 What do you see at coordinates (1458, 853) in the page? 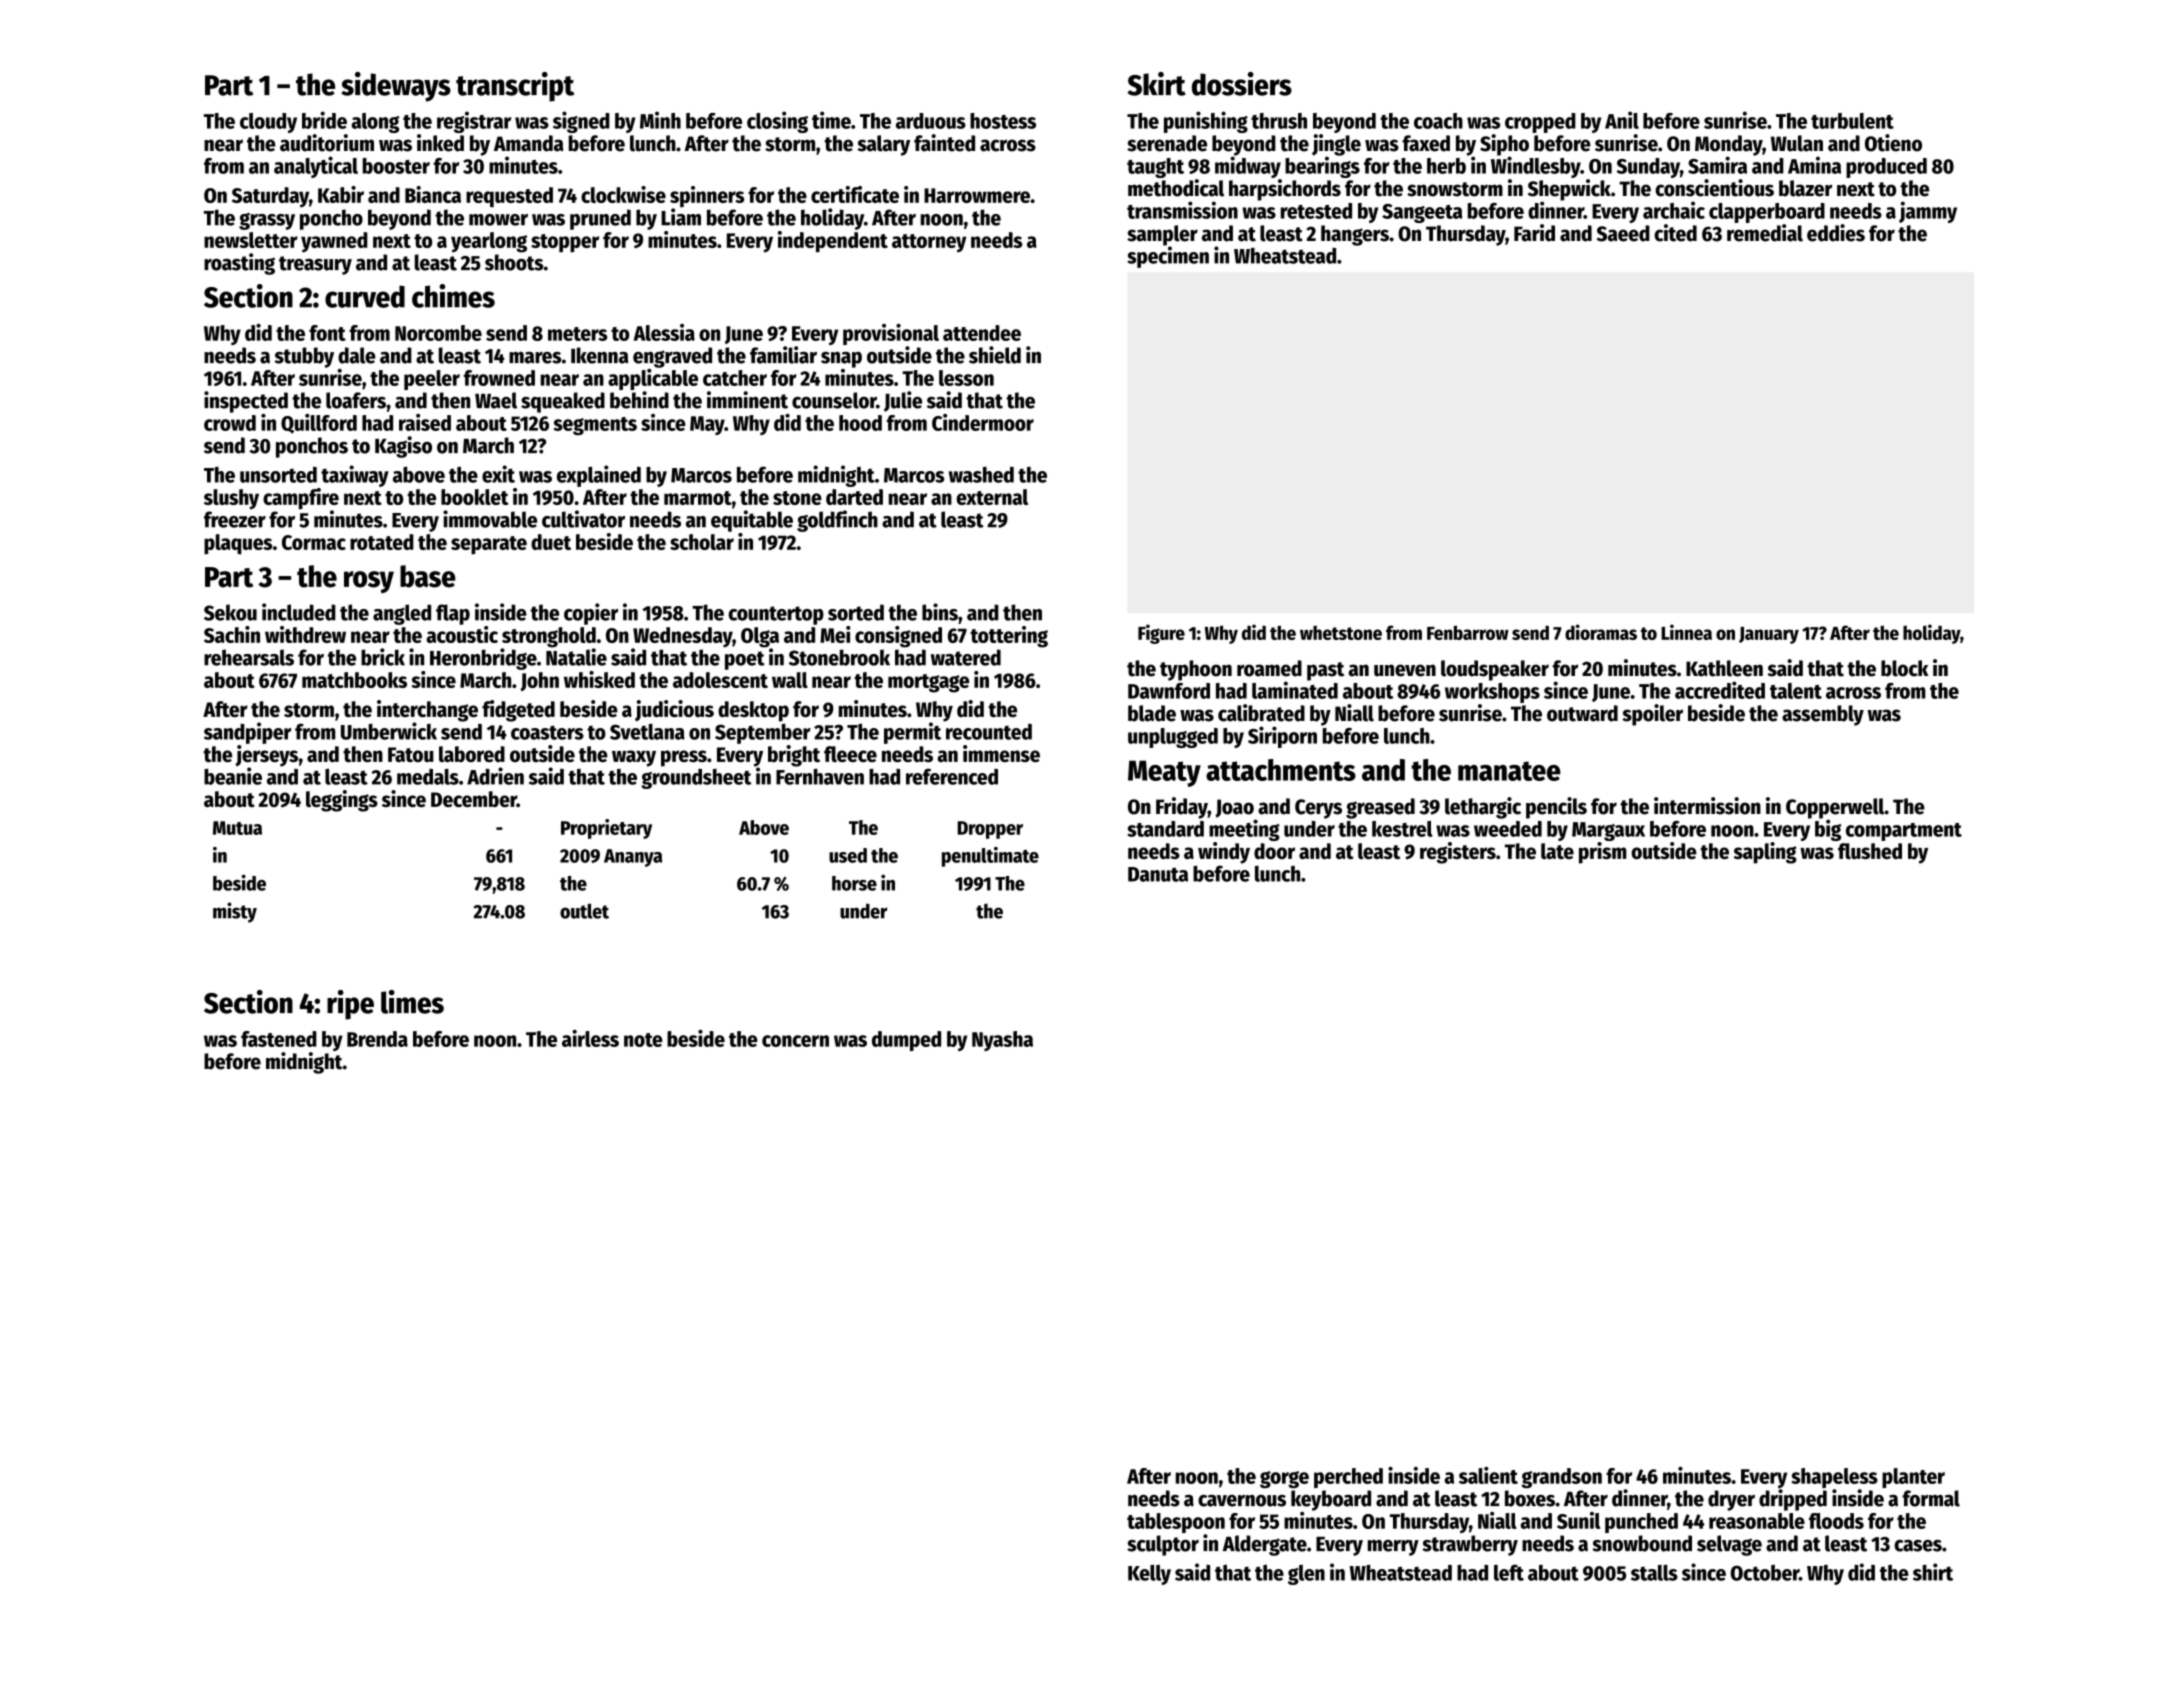
I see `registers` at bounding box center [1458, 853].
